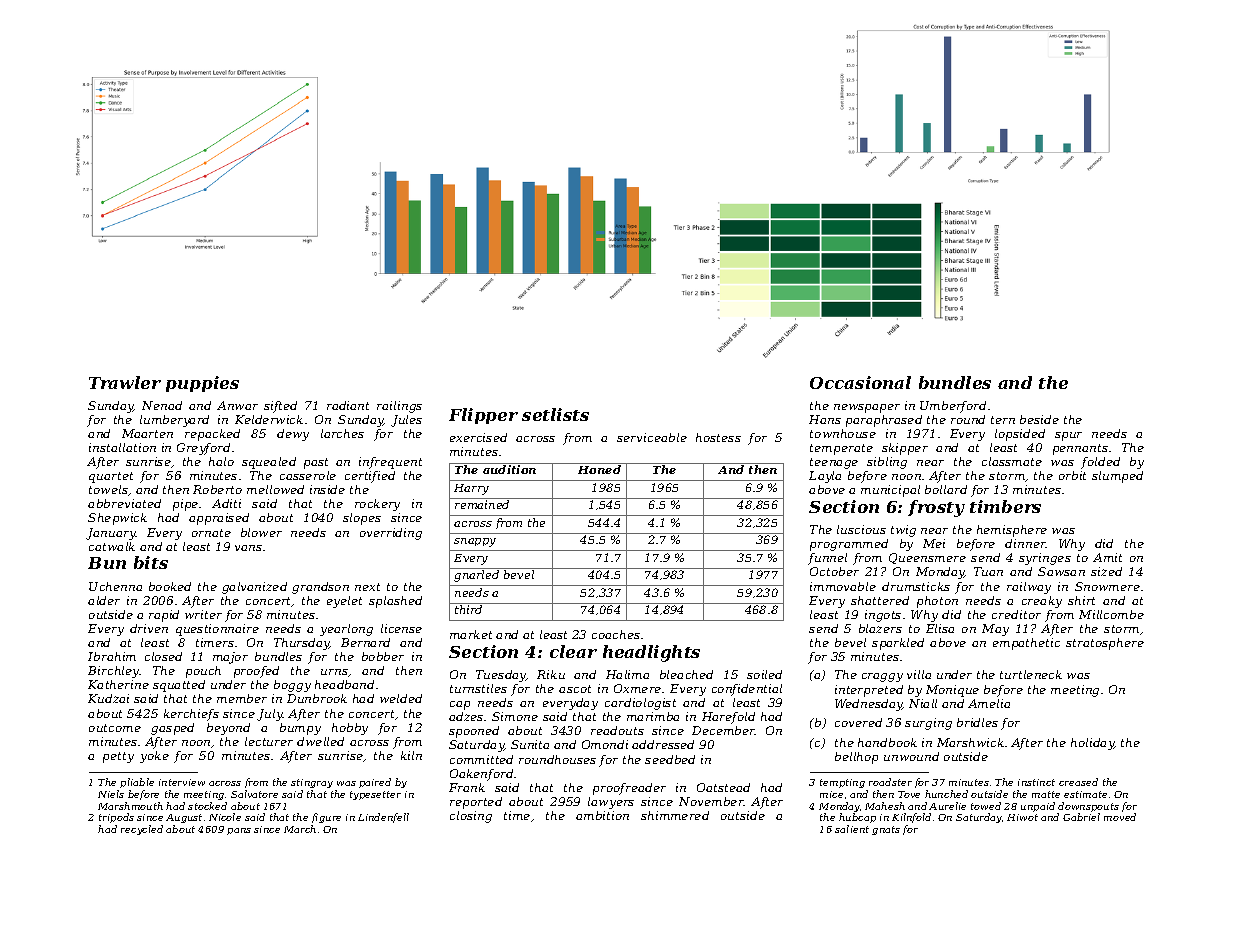 Image resolution: width=1233 pixels, height=952 pixels. I want to click on holiday, so click(1092, 744).
